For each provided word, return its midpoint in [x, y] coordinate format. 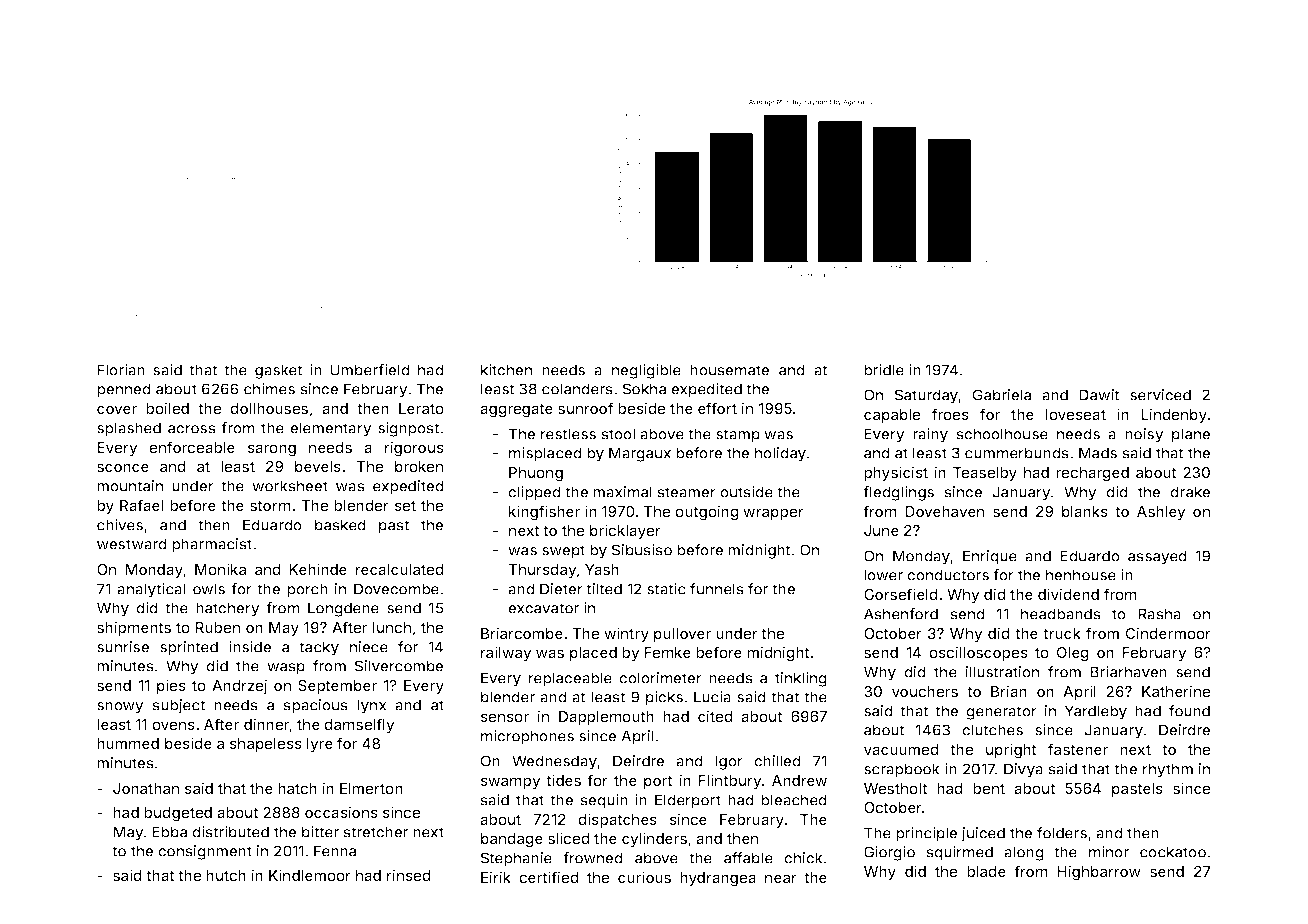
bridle [884, 370]
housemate [729, 370]
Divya [1023, 770]
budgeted [178, 814]
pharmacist [212, 545]
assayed [1157, 557]
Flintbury [730, 781]
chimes [269, 389]
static [666, 589]
